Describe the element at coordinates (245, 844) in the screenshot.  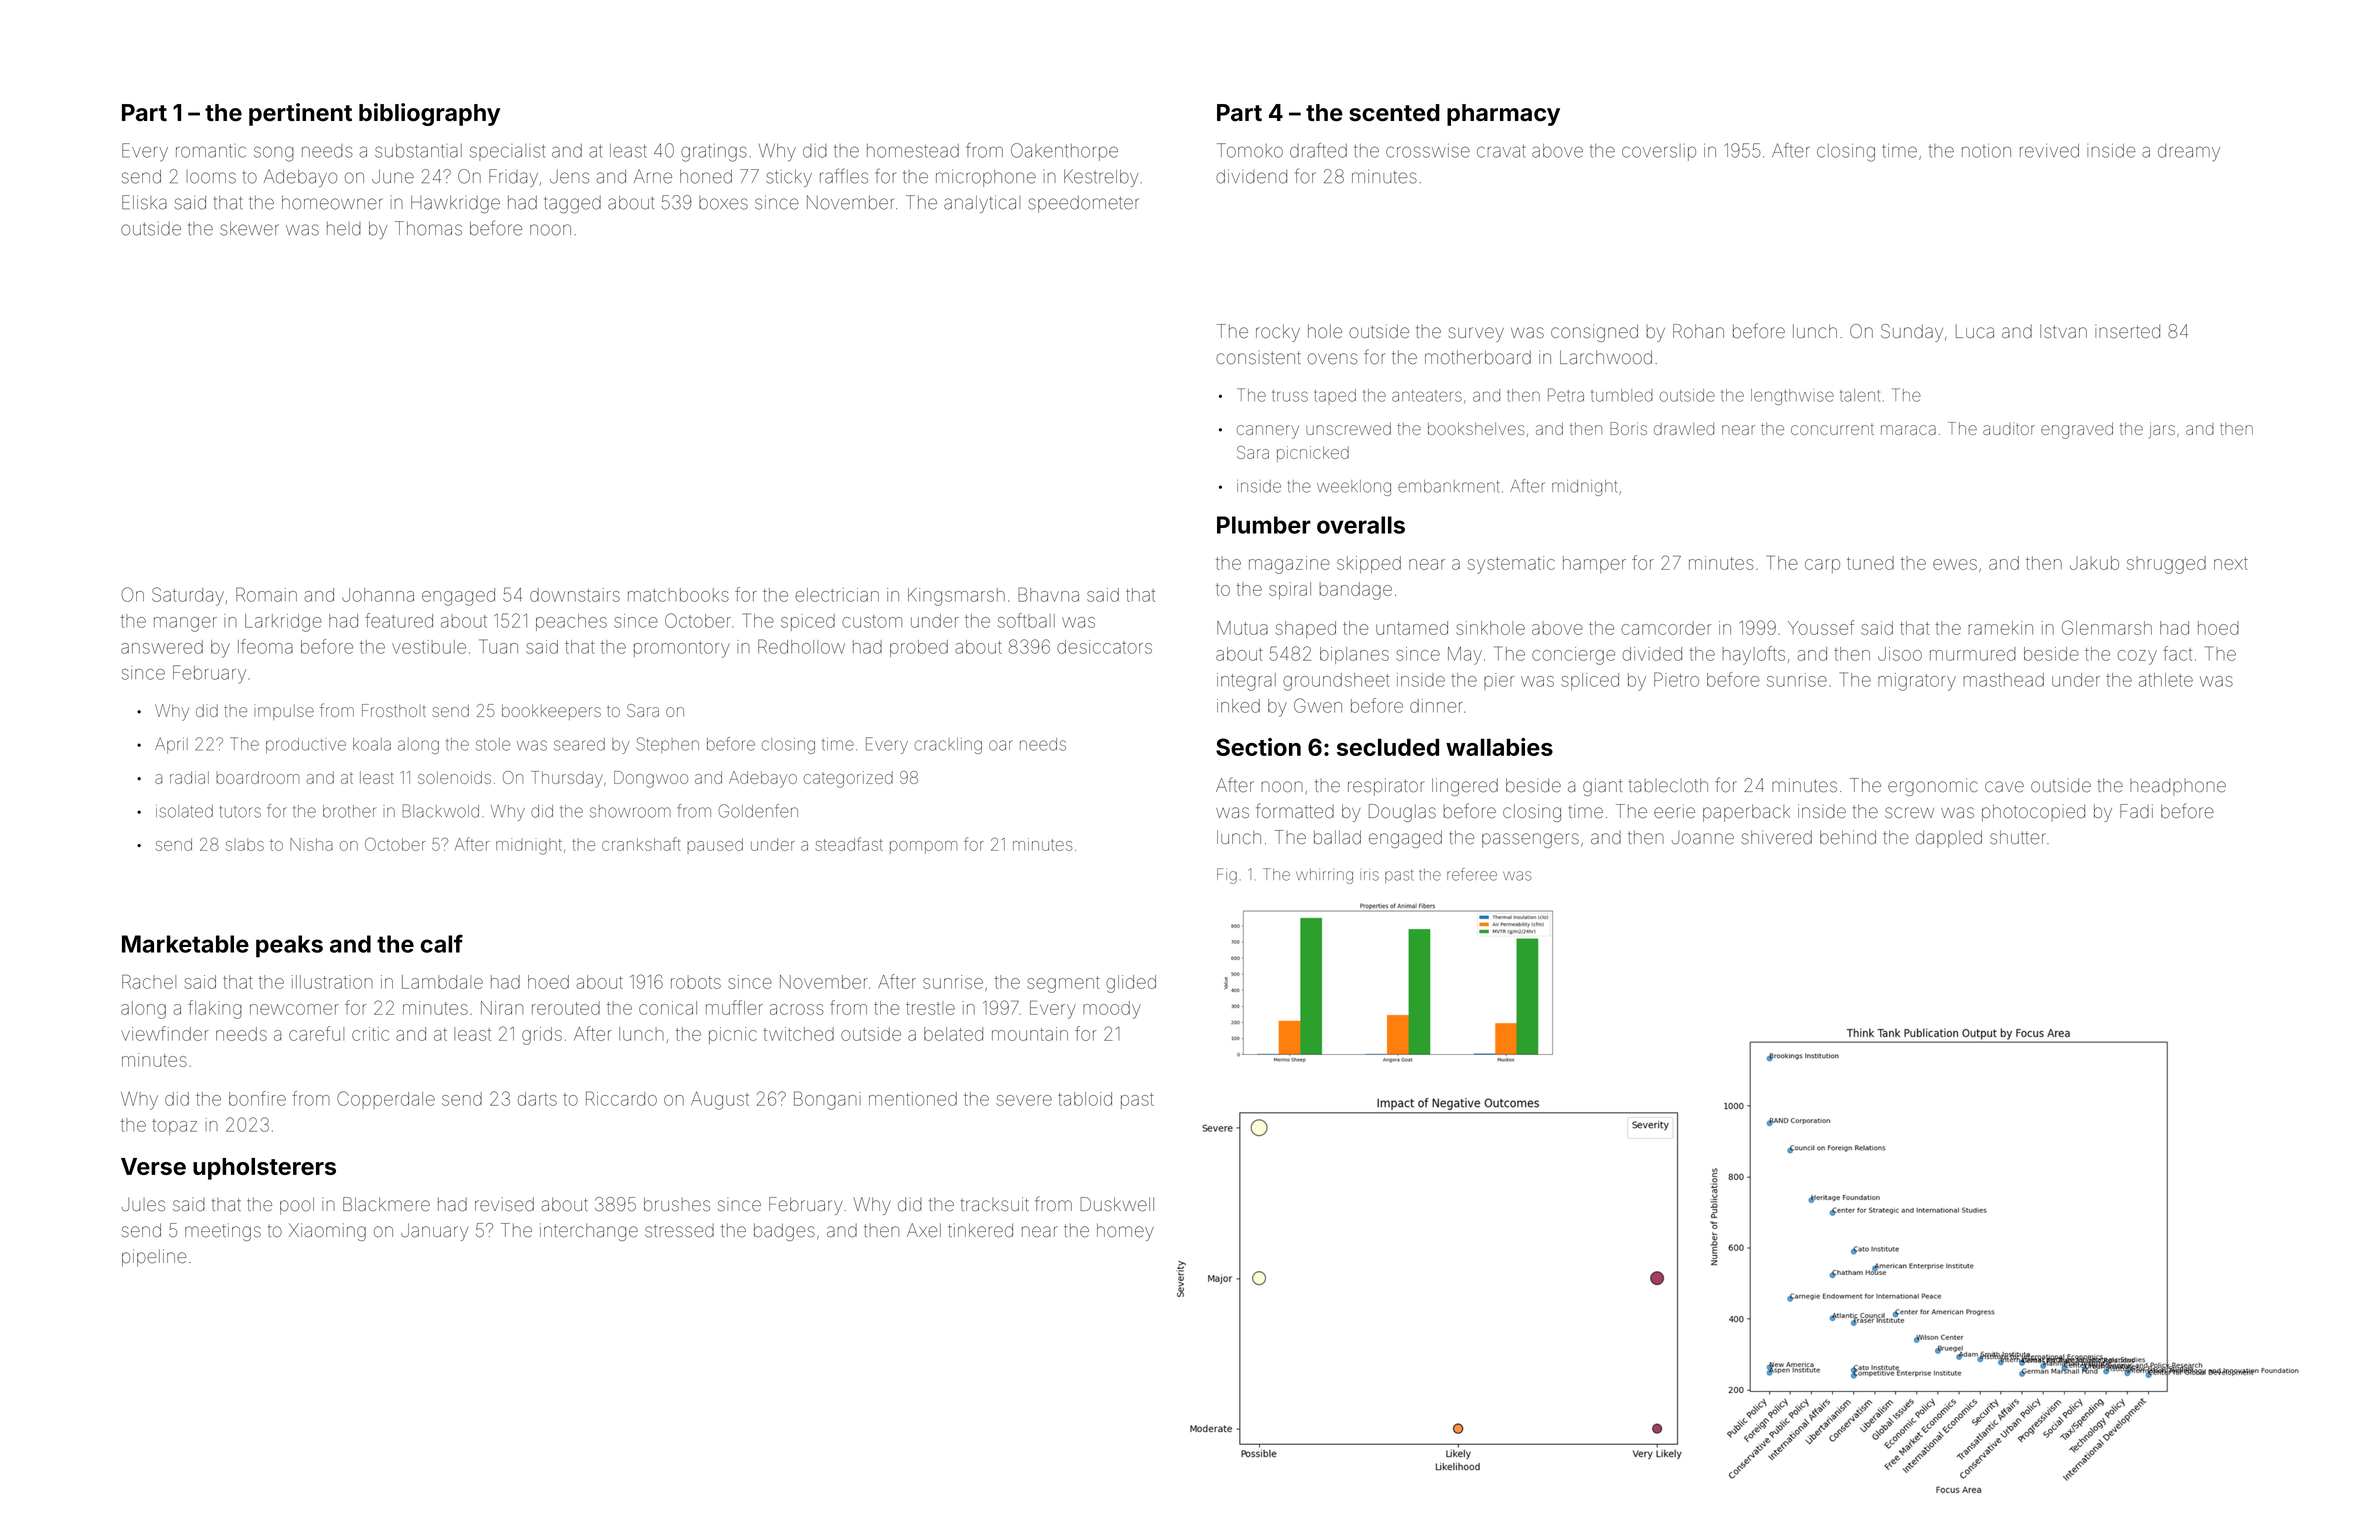
I see `slabs` at that location.
